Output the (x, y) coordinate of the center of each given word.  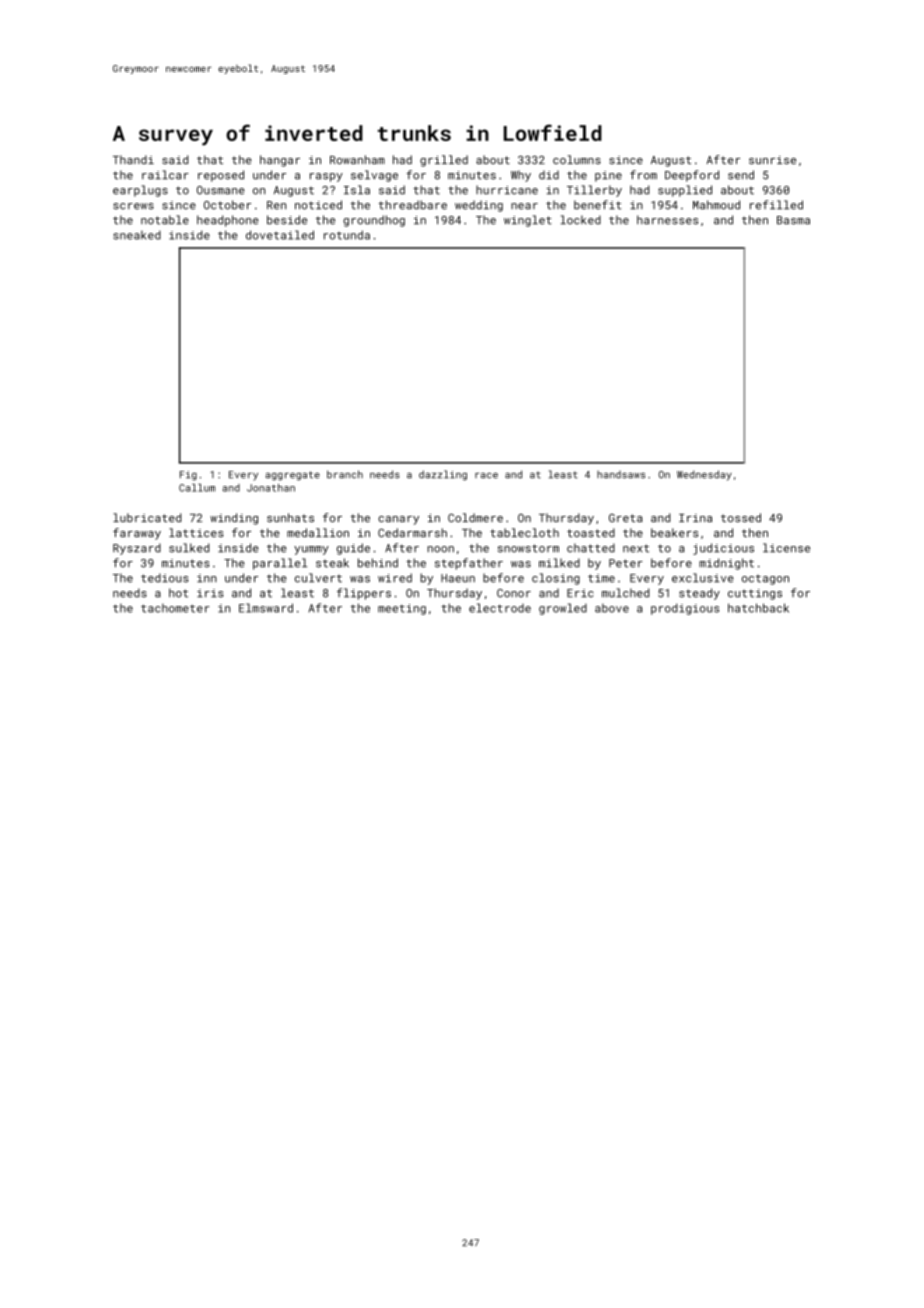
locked (581, 220)
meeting (402, 609)
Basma (793, 220)
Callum (197, 488)
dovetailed (280, 235)
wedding (479, 206)
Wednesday (704, 475)
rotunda (347, 235)
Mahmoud (716, 205)
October (227, 205)
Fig (188, 476)
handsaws (621, 475)
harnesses (667, 220)
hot (178, 593)
